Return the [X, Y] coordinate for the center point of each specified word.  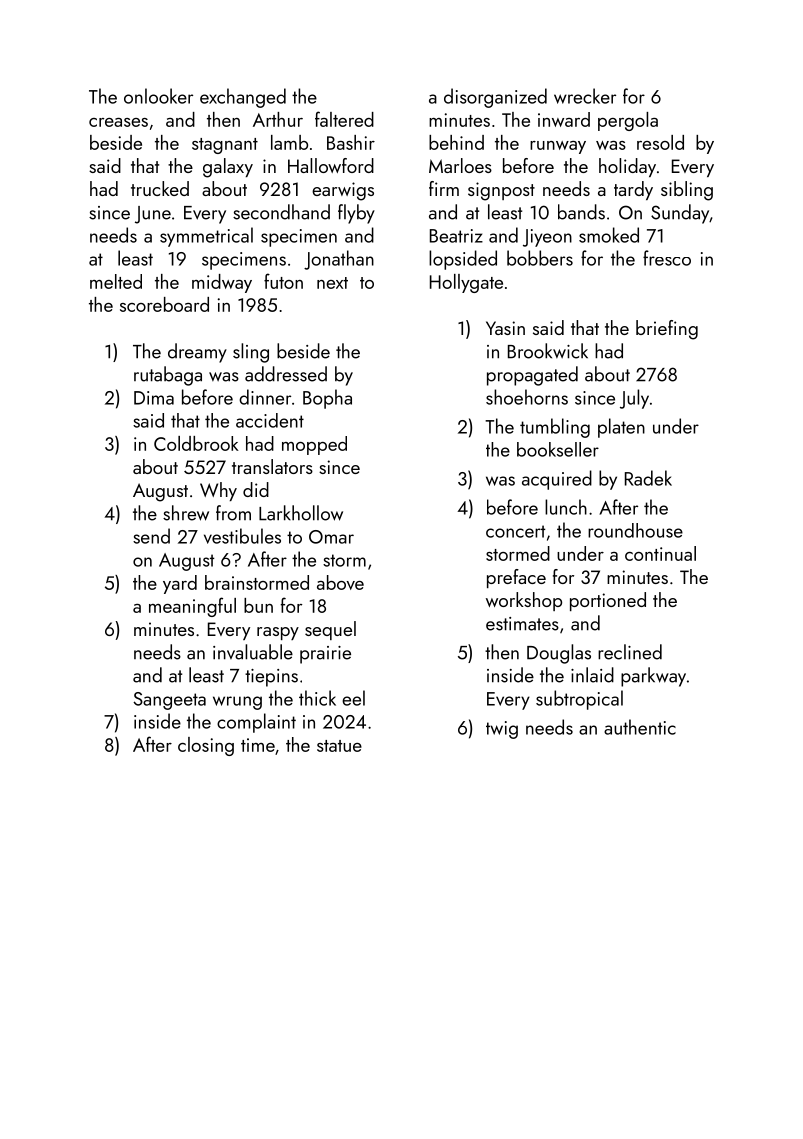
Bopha [327, 399]
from [233, 513]
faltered [344, 119]
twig [502, 730]
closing [206, 746]
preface [516, 578]
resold [660, 142]
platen [621, 428]
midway [222, 283]
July [634, 399]
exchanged [243, 98]
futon [283, 281]
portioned [608, 601]
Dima [154, 398]
